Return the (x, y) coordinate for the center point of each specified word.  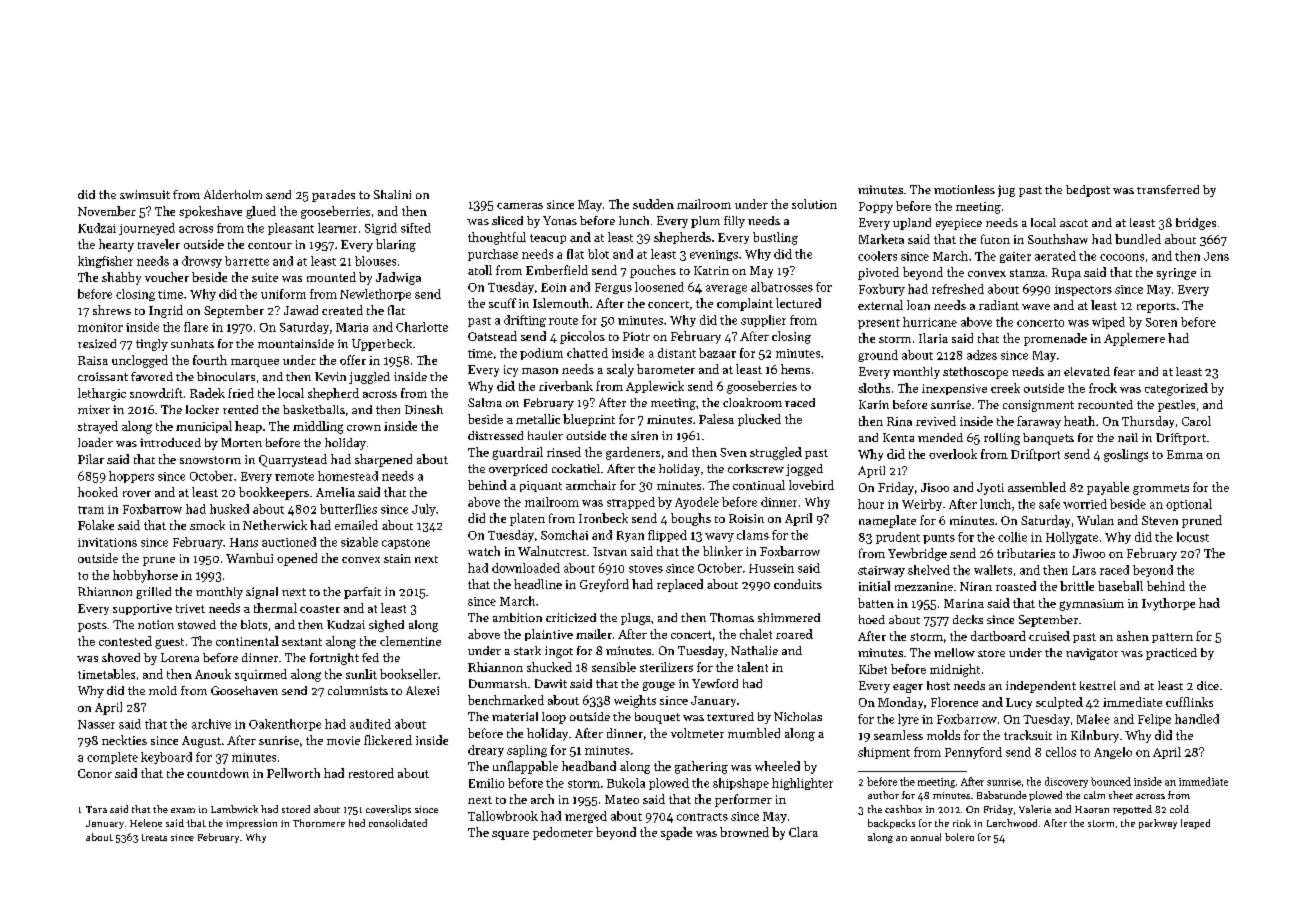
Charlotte (422, 327)
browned (744, 832)
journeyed (147, 229)
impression (251, 824)
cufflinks (1189, 702)
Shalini (392, 194)
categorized (1176, 389)
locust (1193, 537)
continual (759, 485)
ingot (559, 652)
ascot (1074, 223)
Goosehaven (244, 690)
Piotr (636, 336)
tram (91, 510)
